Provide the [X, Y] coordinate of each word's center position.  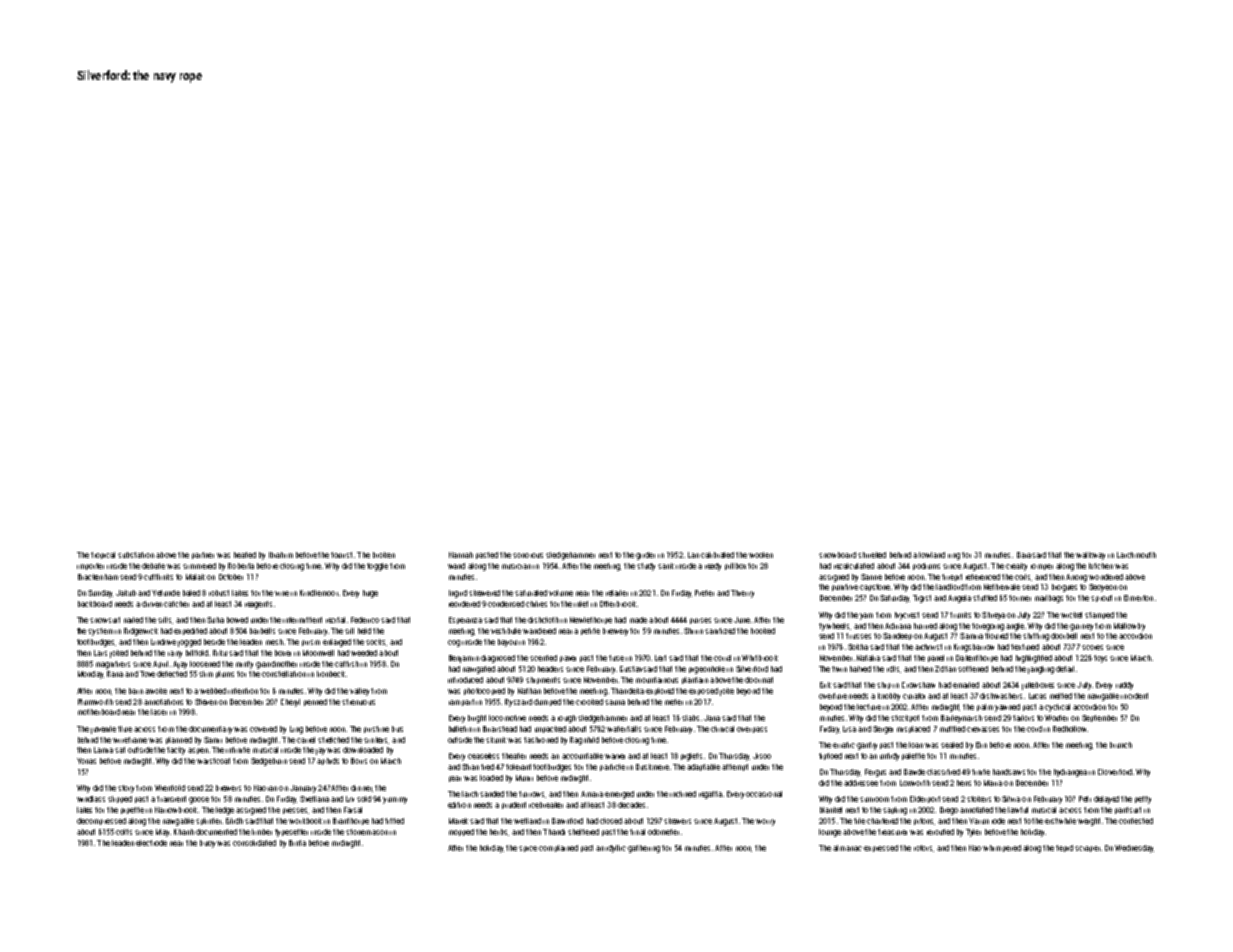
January [303, 789]
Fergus [875, 773]
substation [136, 555]
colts [124, 832]
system [100, 632]
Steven [206, 702]
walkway [1090, 556]
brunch [1121, 745]
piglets [691, 757]
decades [631, 805]
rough [567, 719]
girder [645, 556]
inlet [581, 604]
